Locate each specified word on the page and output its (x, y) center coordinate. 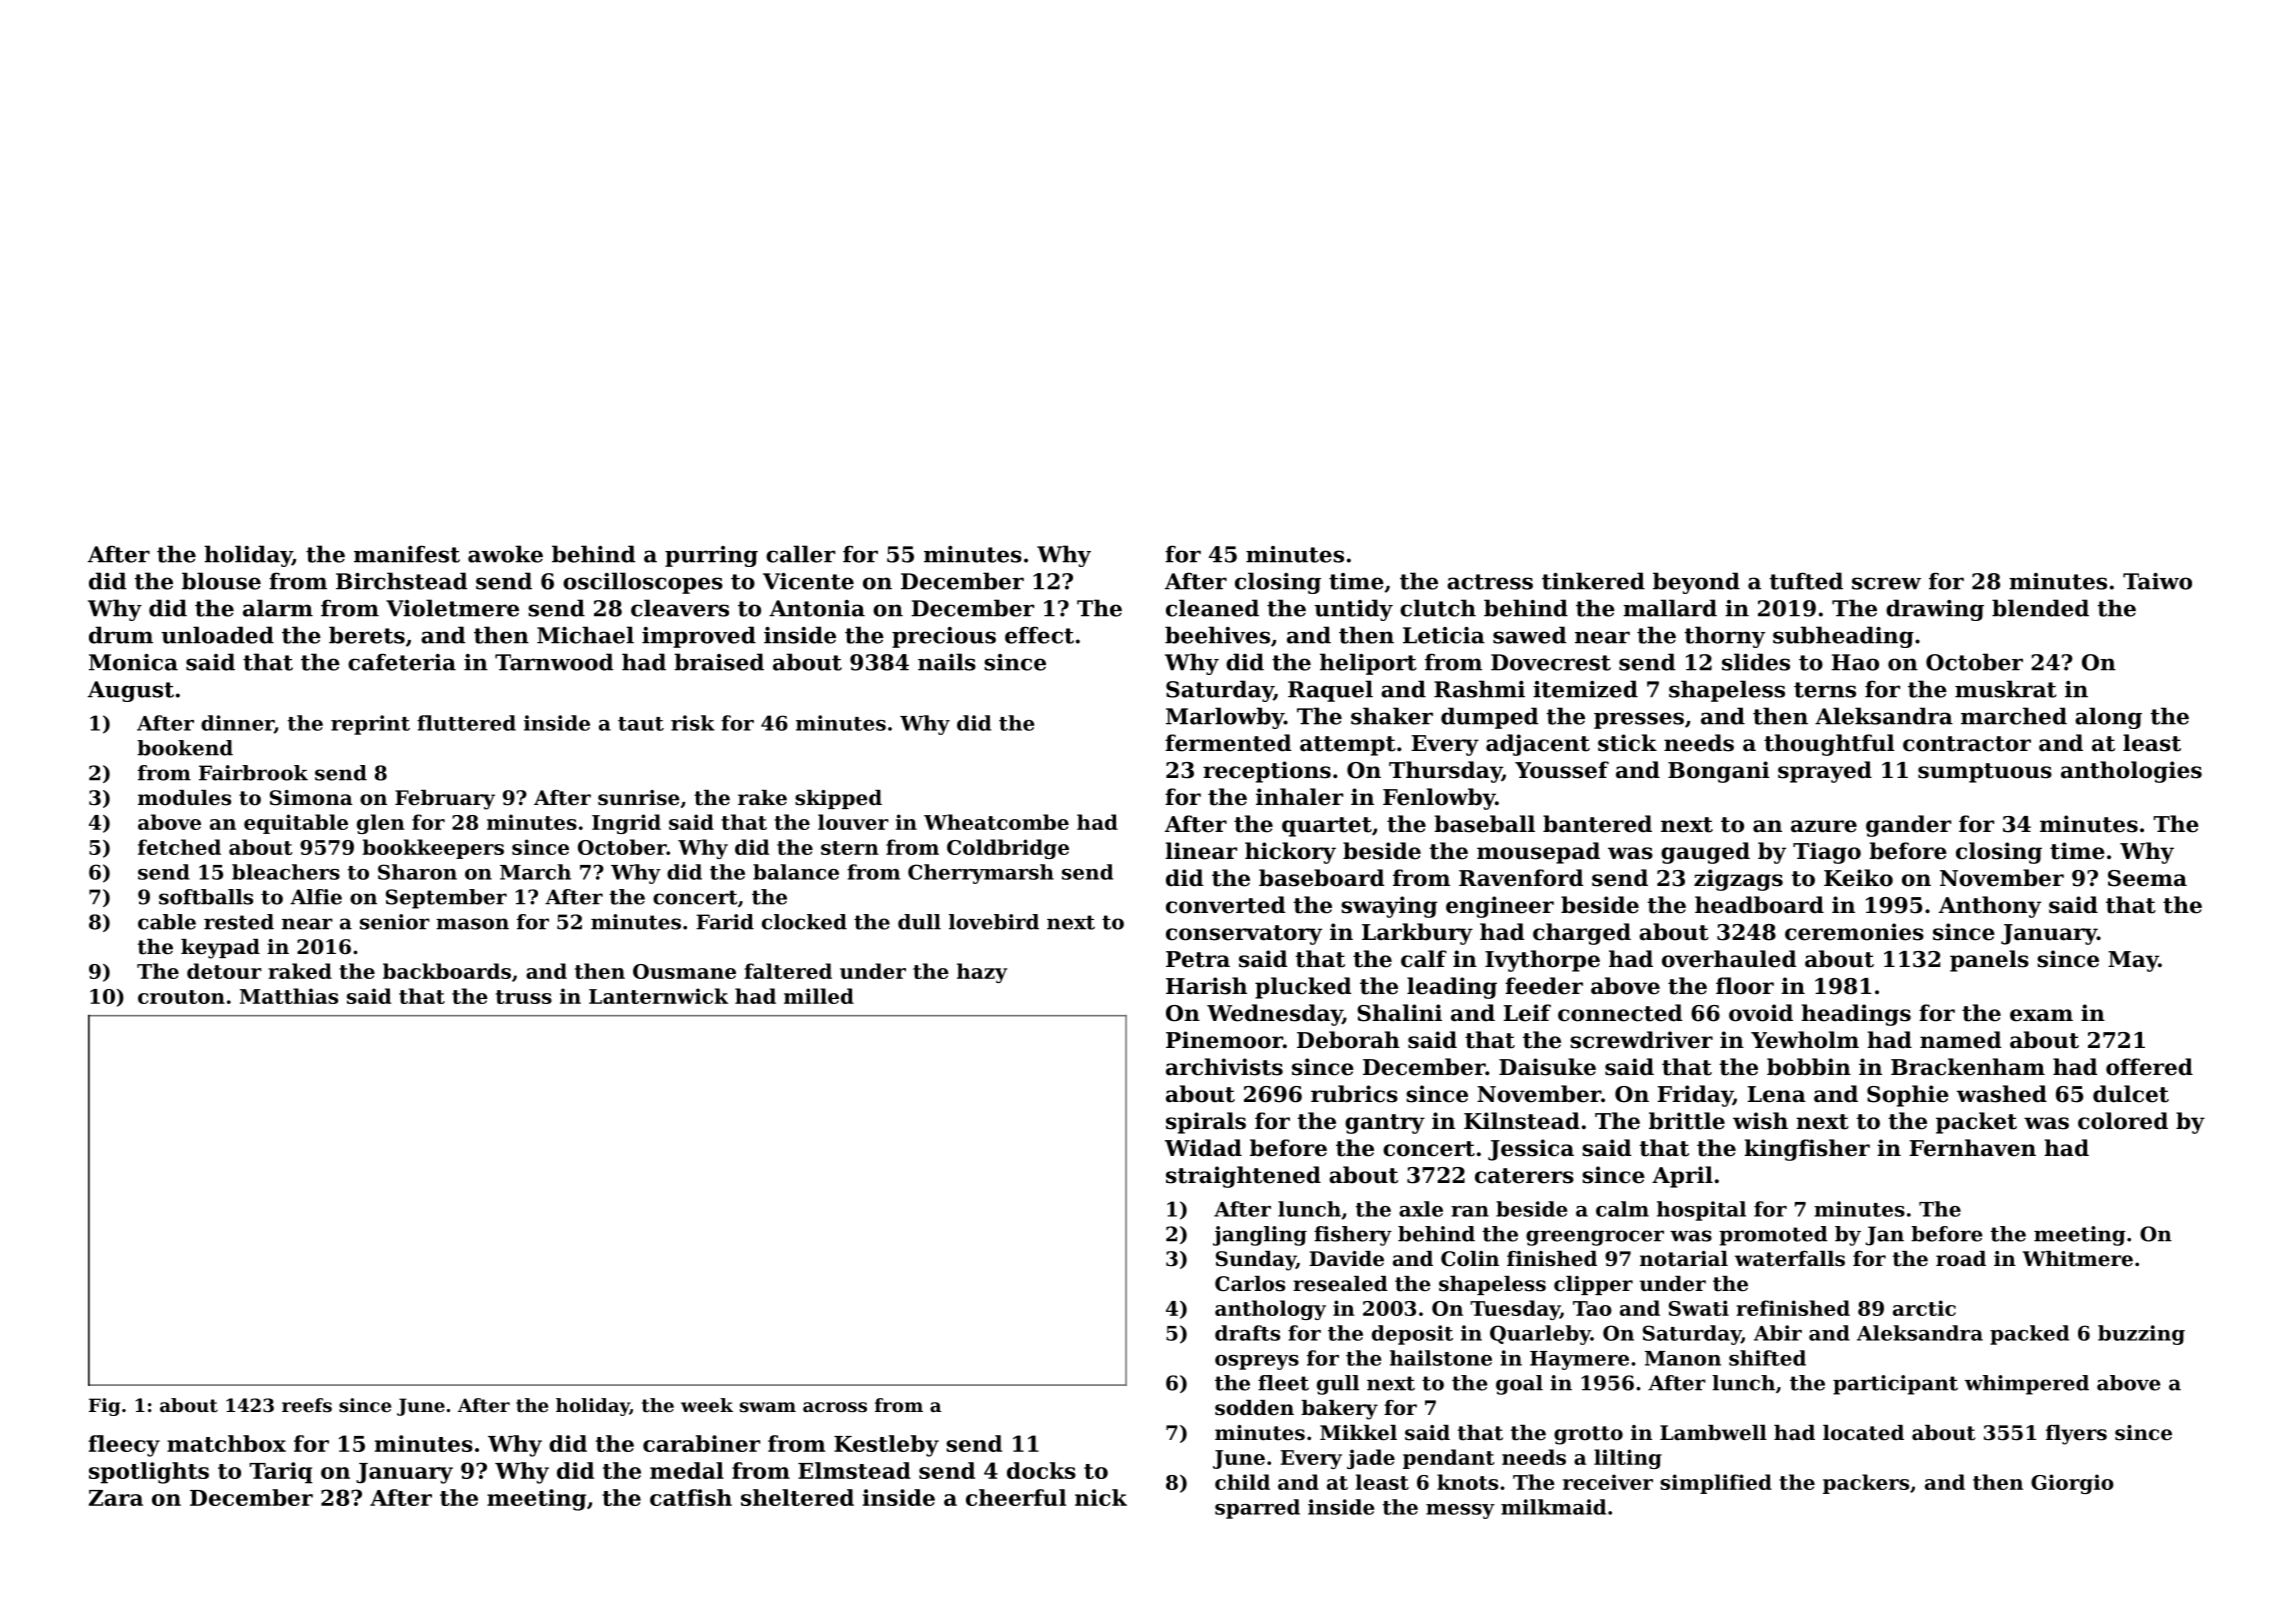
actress (1490, 582)
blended (2040, 608)
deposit (1412, 1335)
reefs (307, 1405)
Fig (104, 1407)
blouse (221, 581)
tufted (1806, 581)
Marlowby (1225, 718)
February (445, 800)
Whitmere (2077, 1259)
